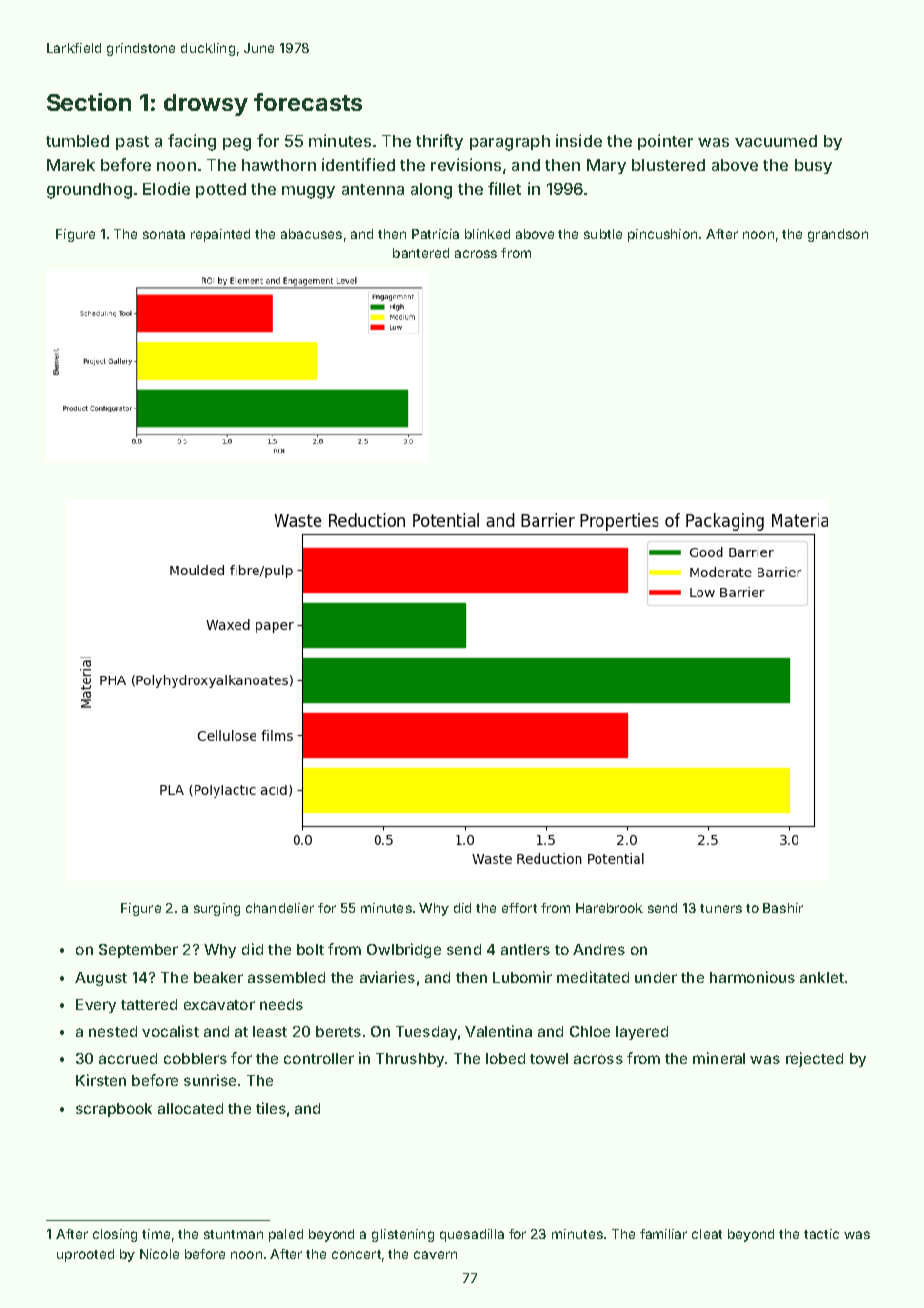 The image size is (924, 1308). I want to click on repainted, so click(220, 235).
